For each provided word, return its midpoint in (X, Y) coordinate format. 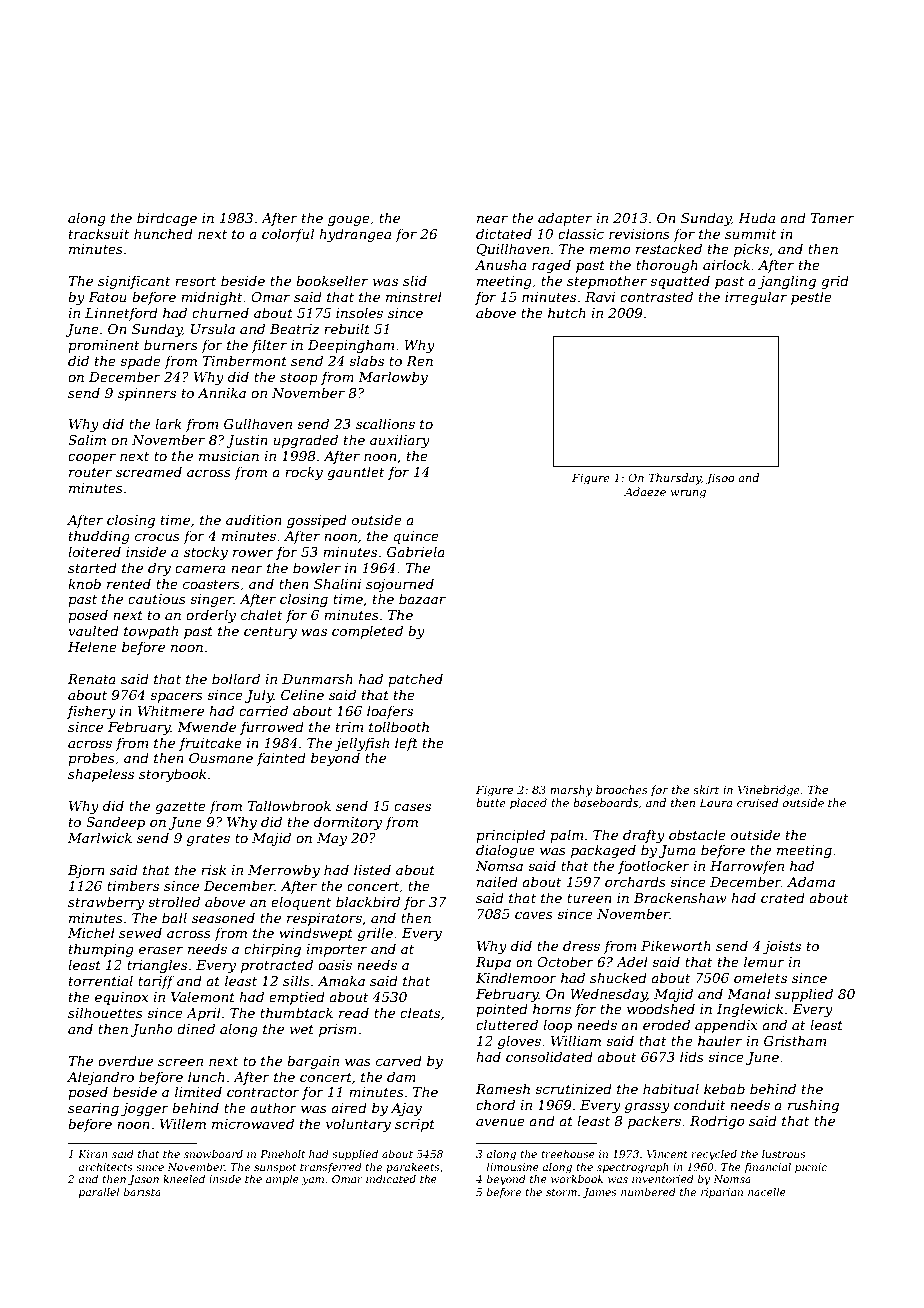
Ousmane (221, 758)
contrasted (656, 296)
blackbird (368, 901)
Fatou (107, 297)
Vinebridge (769, 791)
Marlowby (393, 378)
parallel (99, 1193)
